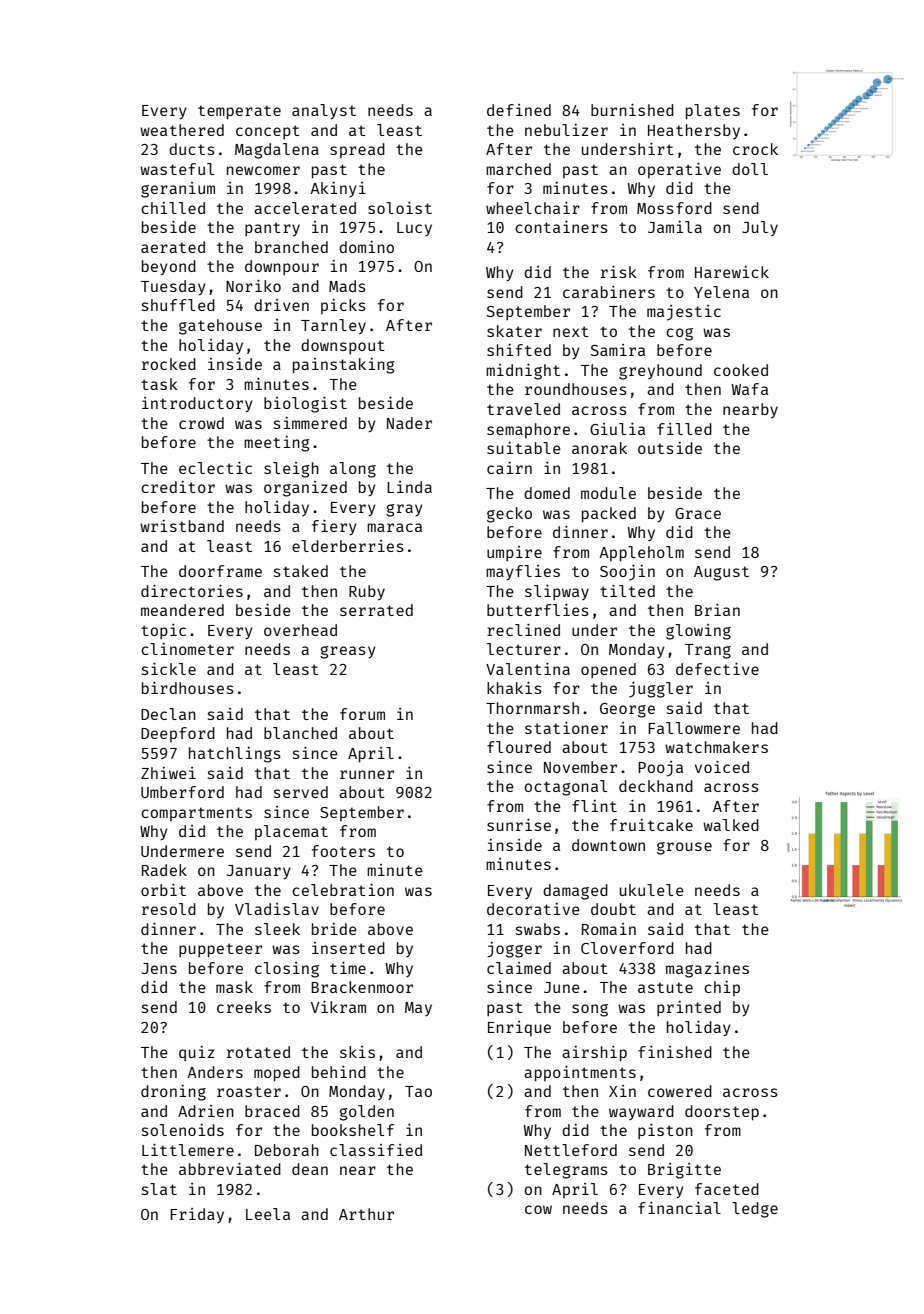 The image size is (924, 1314). What do you see at coordinates (519, 825) in the document?
I see `sunrise` at bounding box center [519, 825].
